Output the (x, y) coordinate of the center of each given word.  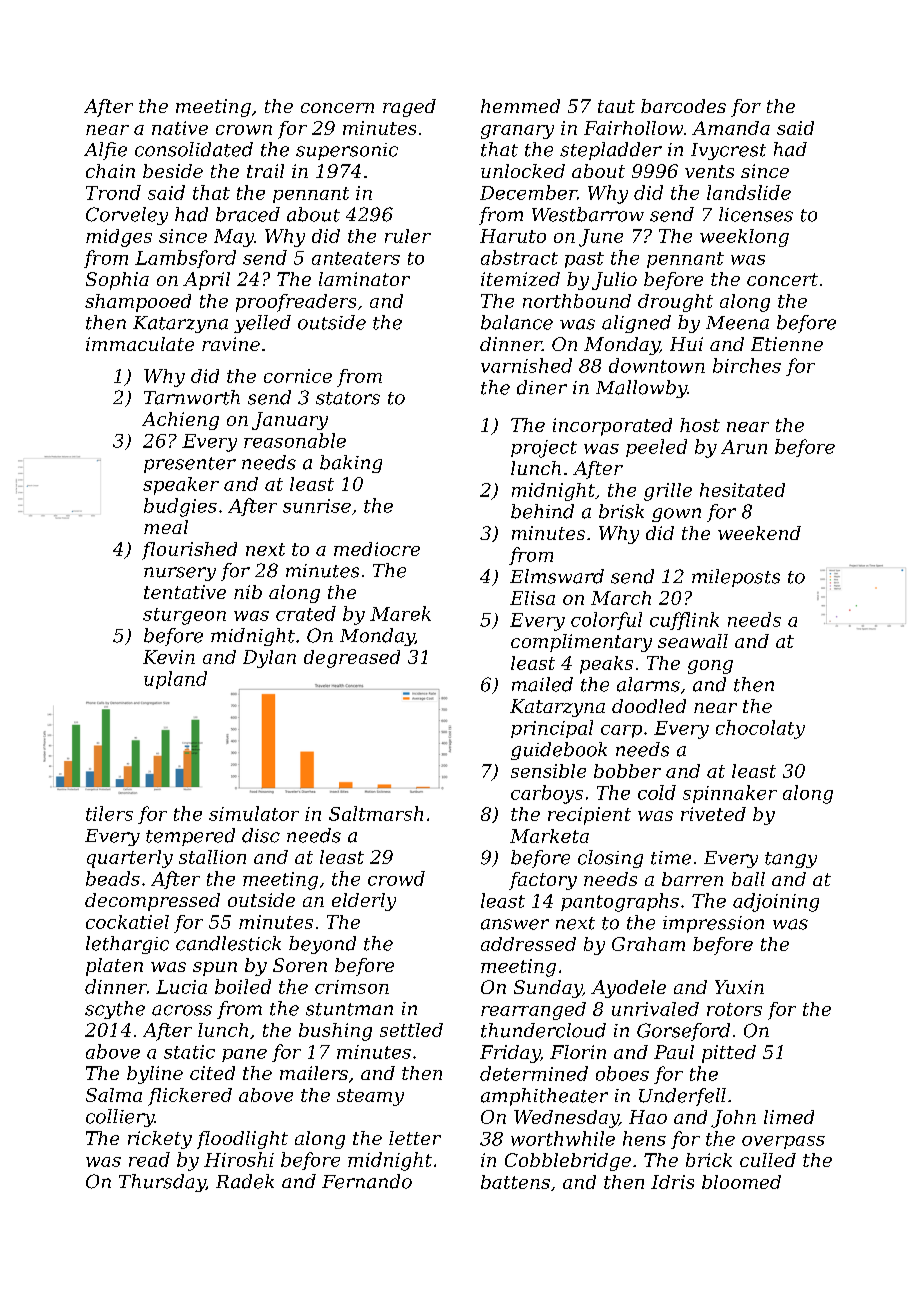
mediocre (377, 549)
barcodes (683, 106)
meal (166, 527)
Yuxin (739, 987)
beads (113, 878)
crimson (352, 987)
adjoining (776, 902)
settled (411, 1030)
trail (265, 171)
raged (409, 108)
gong (710, 667)
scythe (115, 1010)
